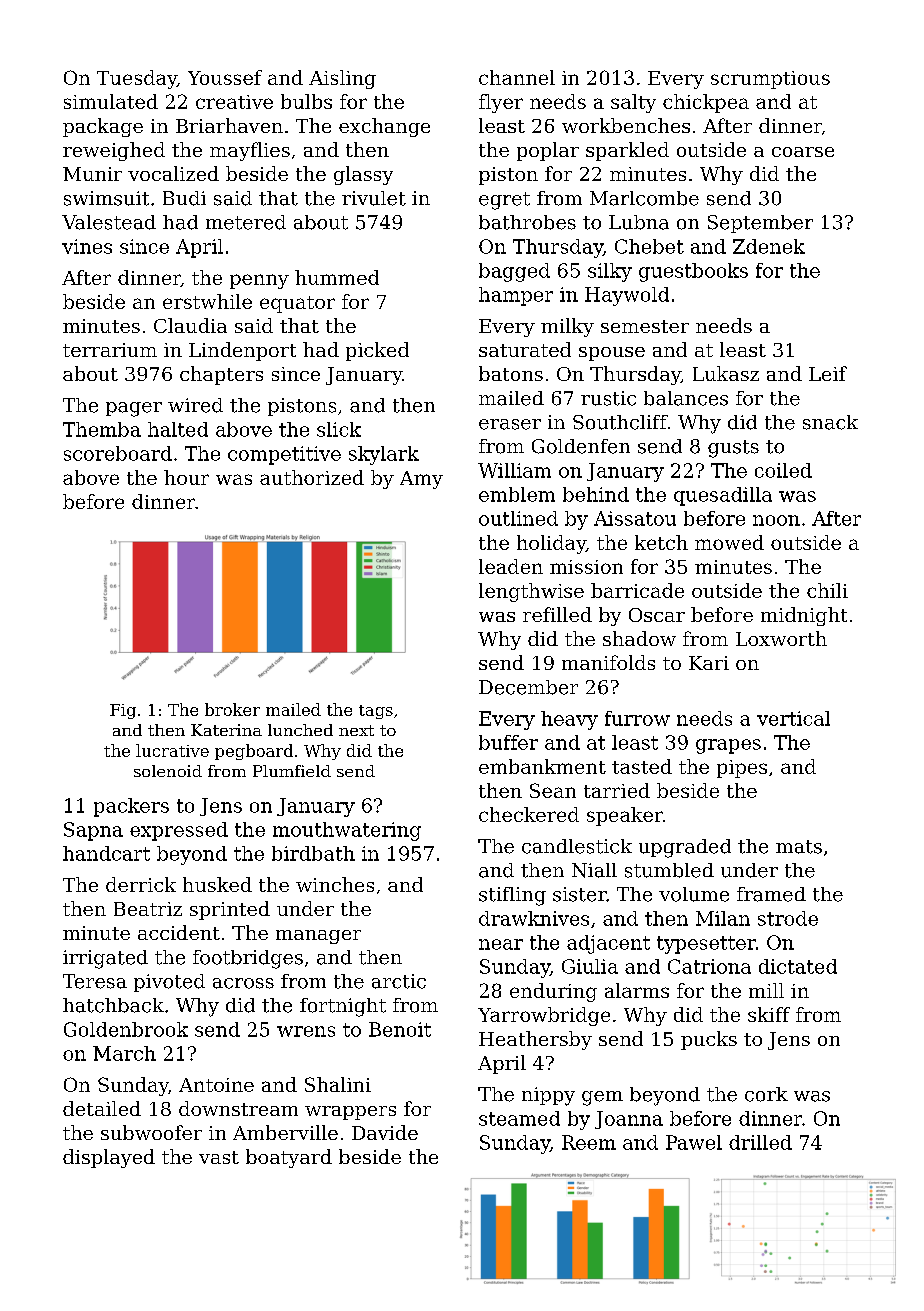 The width and height of the page is (924, 1311). Describe the element at coordinates (511, 566) in the page. I see `leaden` at that location.
